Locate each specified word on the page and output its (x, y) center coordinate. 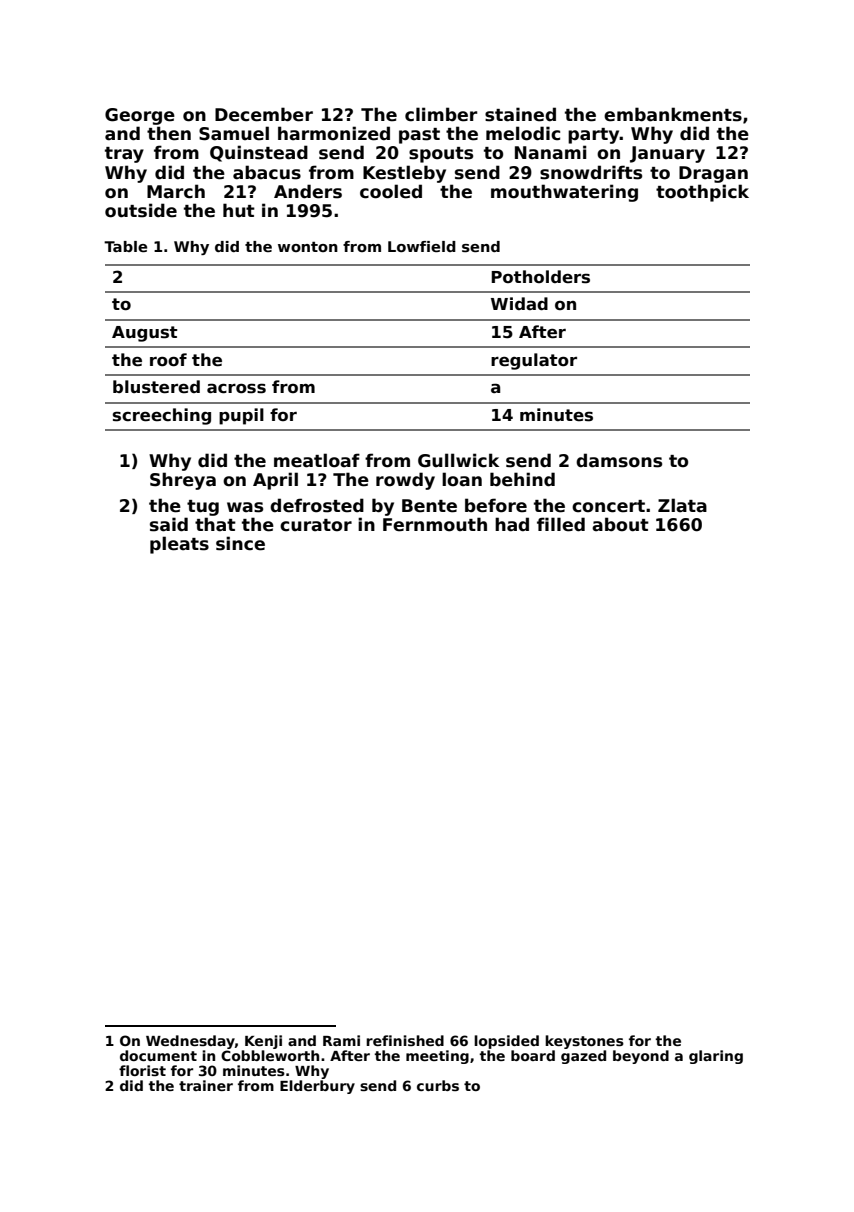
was (245, 507)
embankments (673, 114)
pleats (179, 545)
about (620, 524)
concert (608, 506)
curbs (438, 1085)
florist (142, 1070)
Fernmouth (435, 524)
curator (316, 525)
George (140, 116)
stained (520, 114)
